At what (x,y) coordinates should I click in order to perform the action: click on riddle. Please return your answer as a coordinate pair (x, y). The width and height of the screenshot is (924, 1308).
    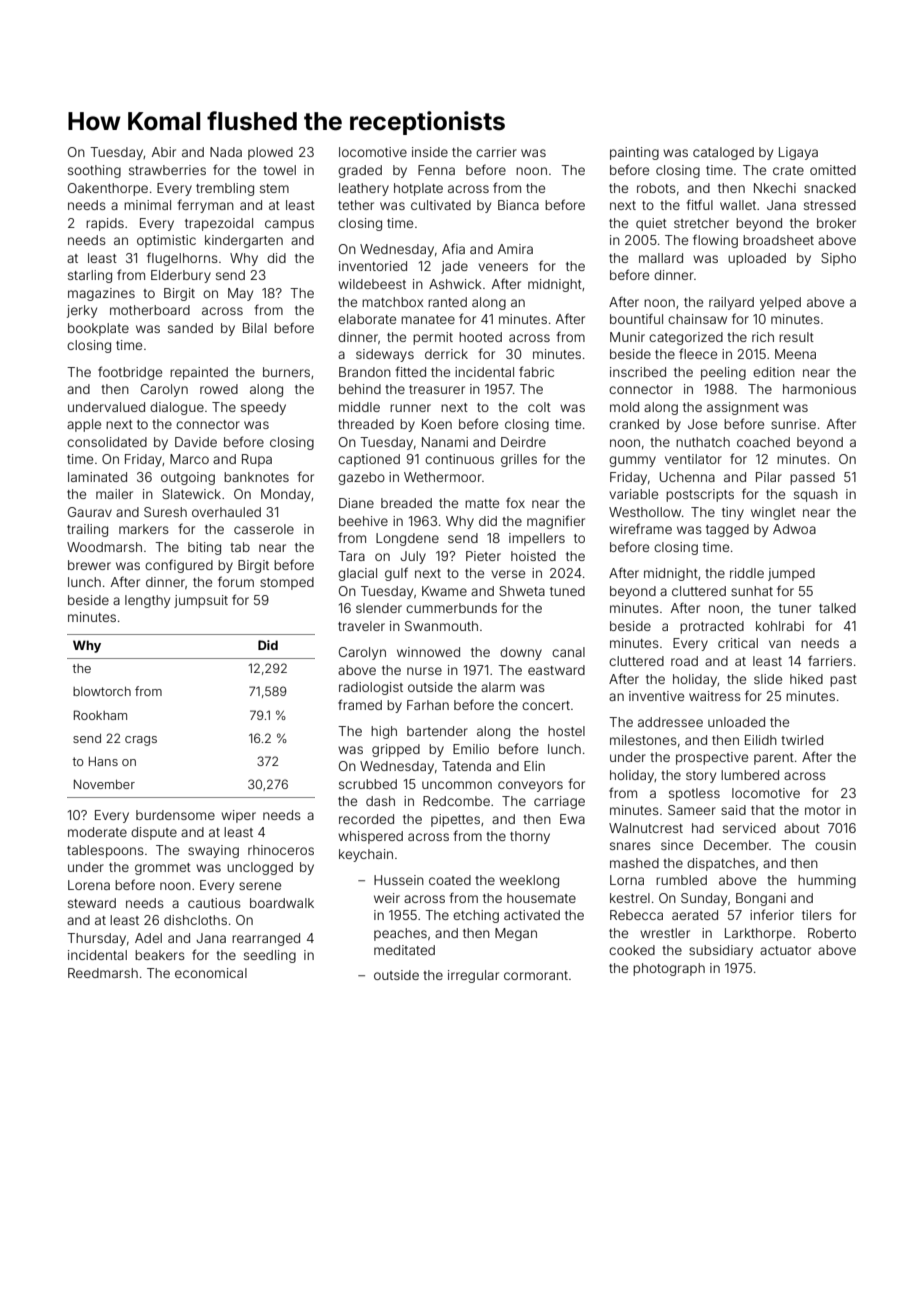
    Looking at the image, I should click on (747, 573).
